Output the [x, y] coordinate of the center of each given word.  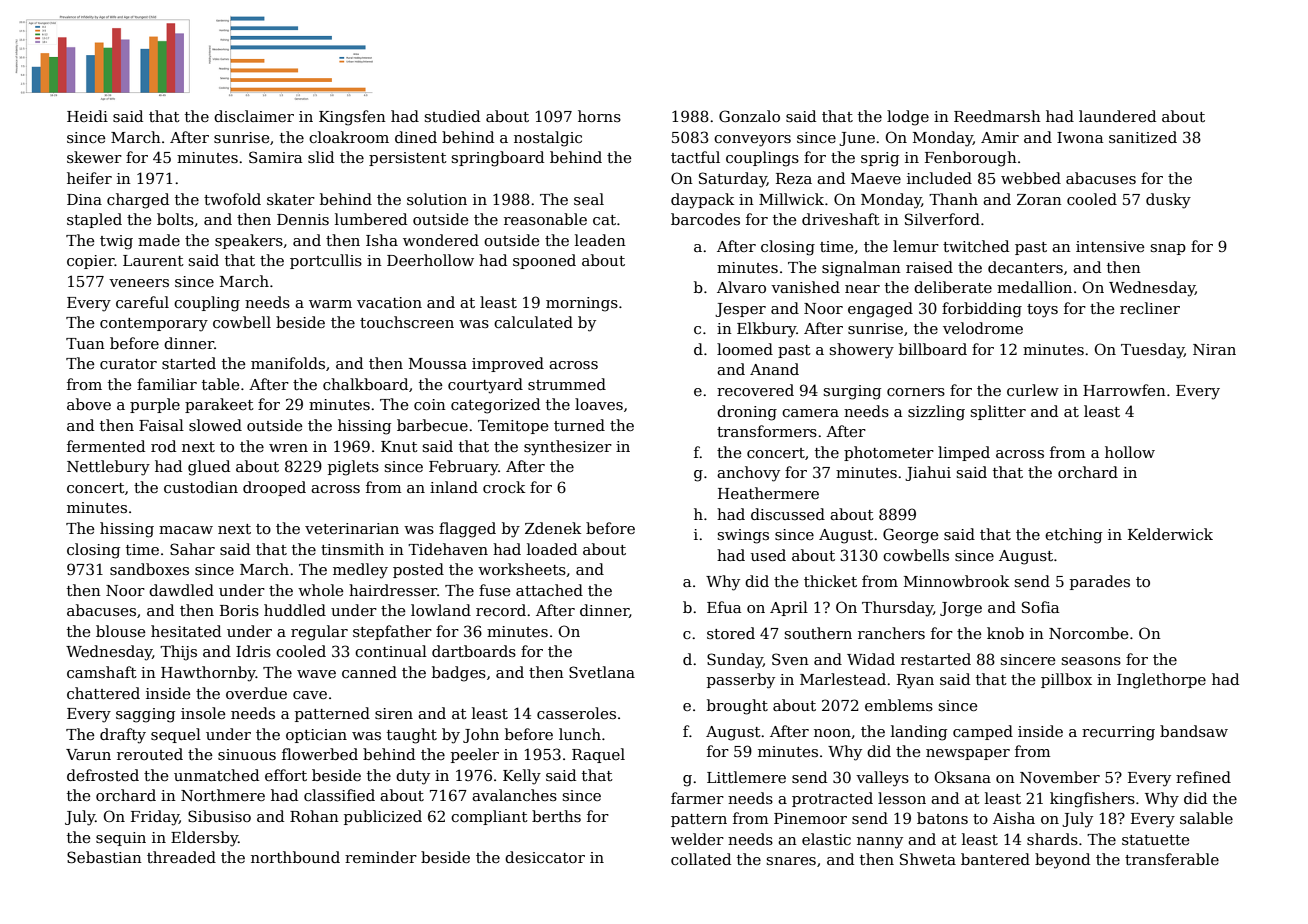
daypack [702, 201]
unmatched [216, 775]
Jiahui [928, 473]
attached [549, 590]
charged [138, 201]
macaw [186, 530]
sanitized [1143, 137]
